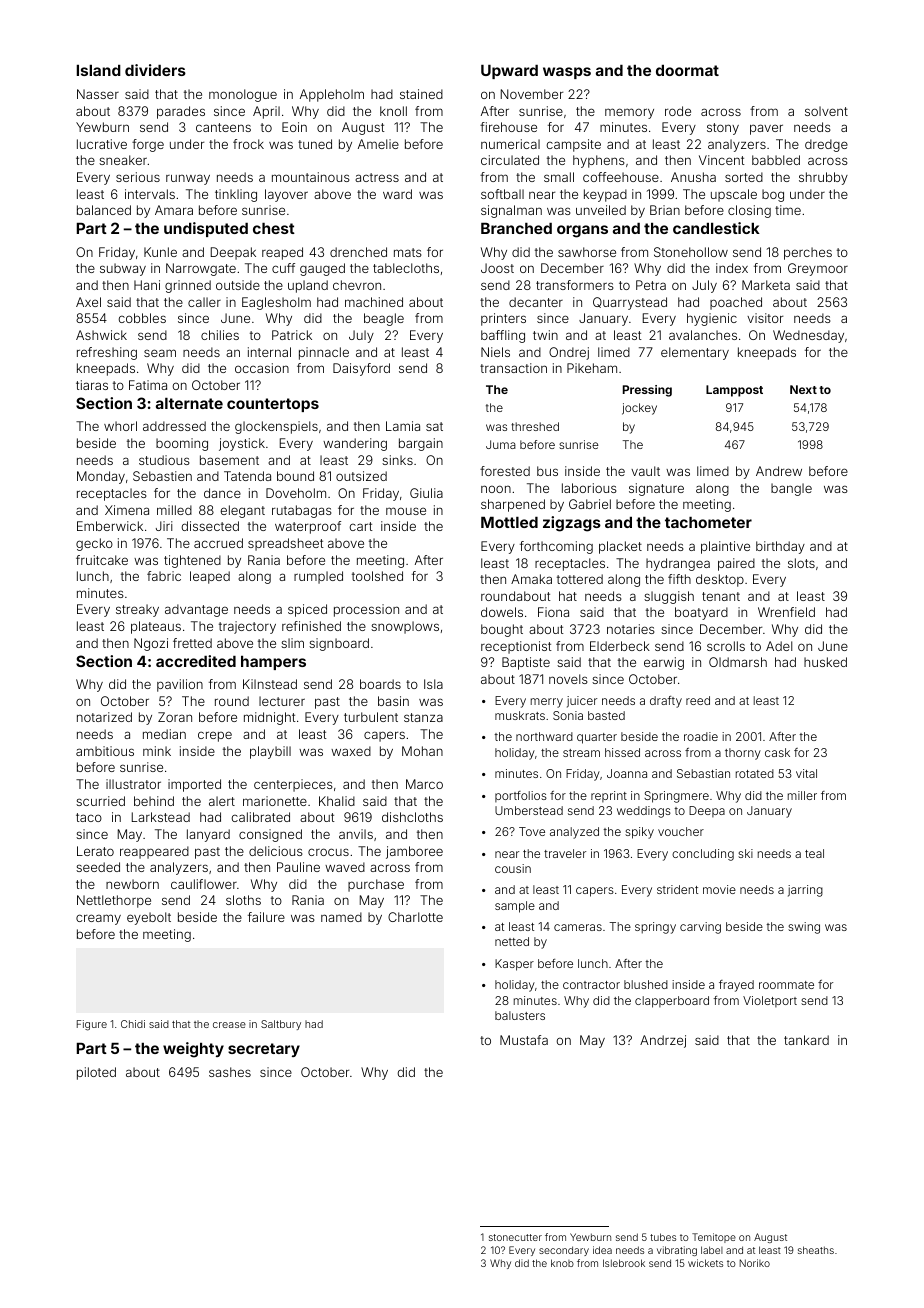  What do you see at coordinates (502, 630) in the screenshot?
I see `bought` at bounding box center [502, 630].
